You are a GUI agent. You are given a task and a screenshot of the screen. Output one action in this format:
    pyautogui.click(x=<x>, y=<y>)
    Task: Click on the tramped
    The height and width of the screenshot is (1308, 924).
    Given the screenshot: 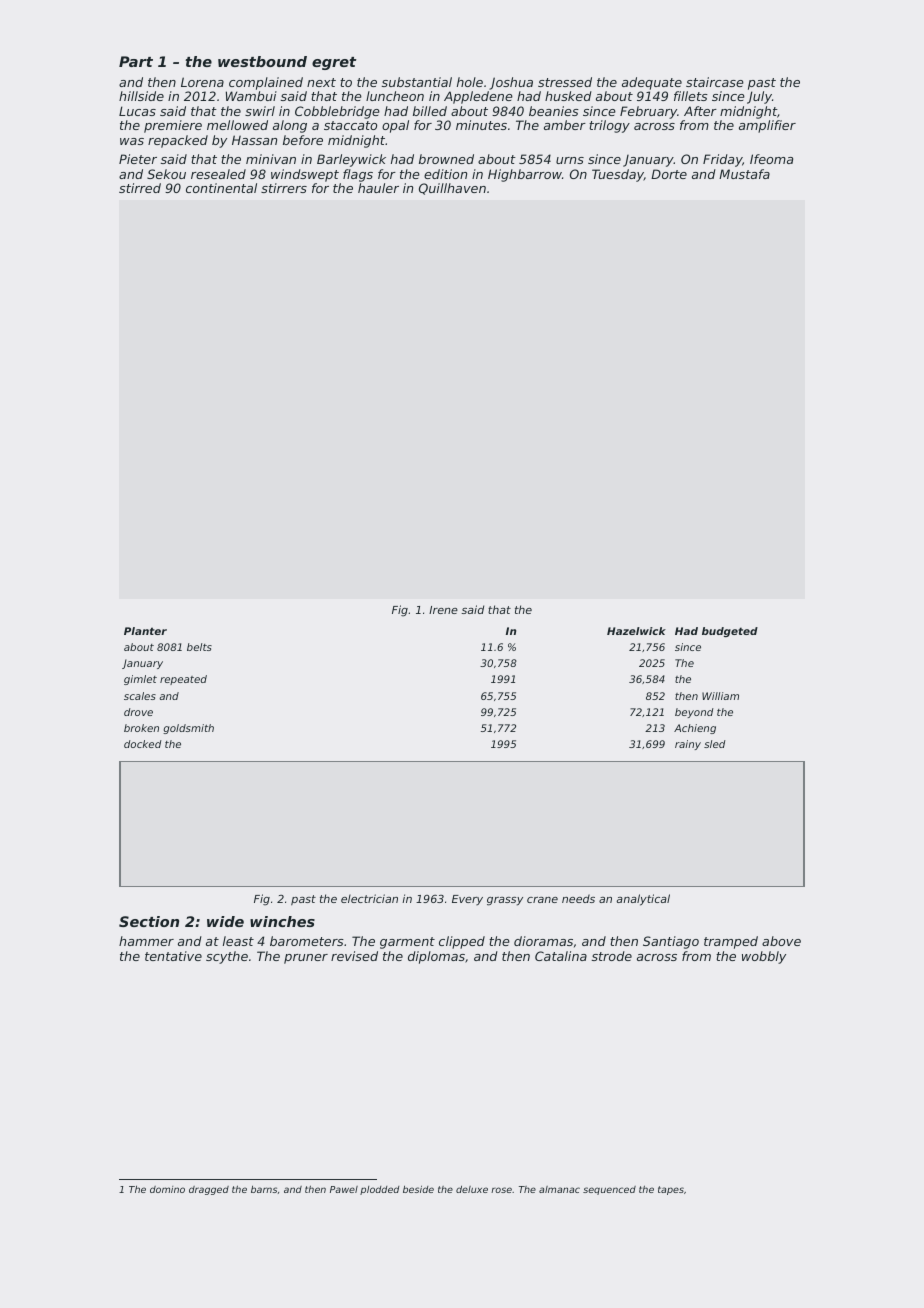 What is the action you would take?
    pyautogui.click(x=731, y=942)
